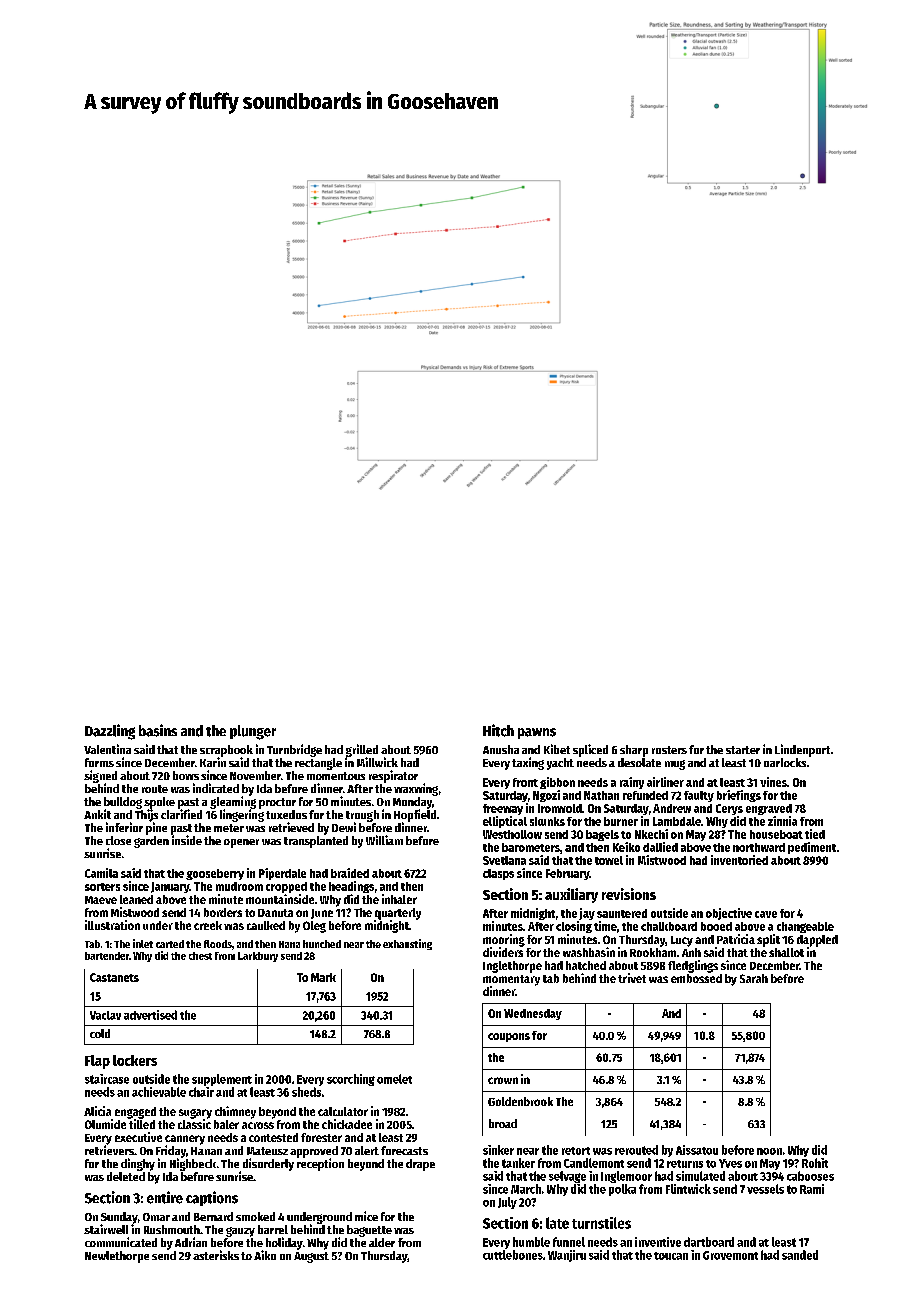 The image size is (924, 1308). What do you see at coordinates (802, 750) in the image?
I see `Lindenport` at bounding box center [802, 750].
